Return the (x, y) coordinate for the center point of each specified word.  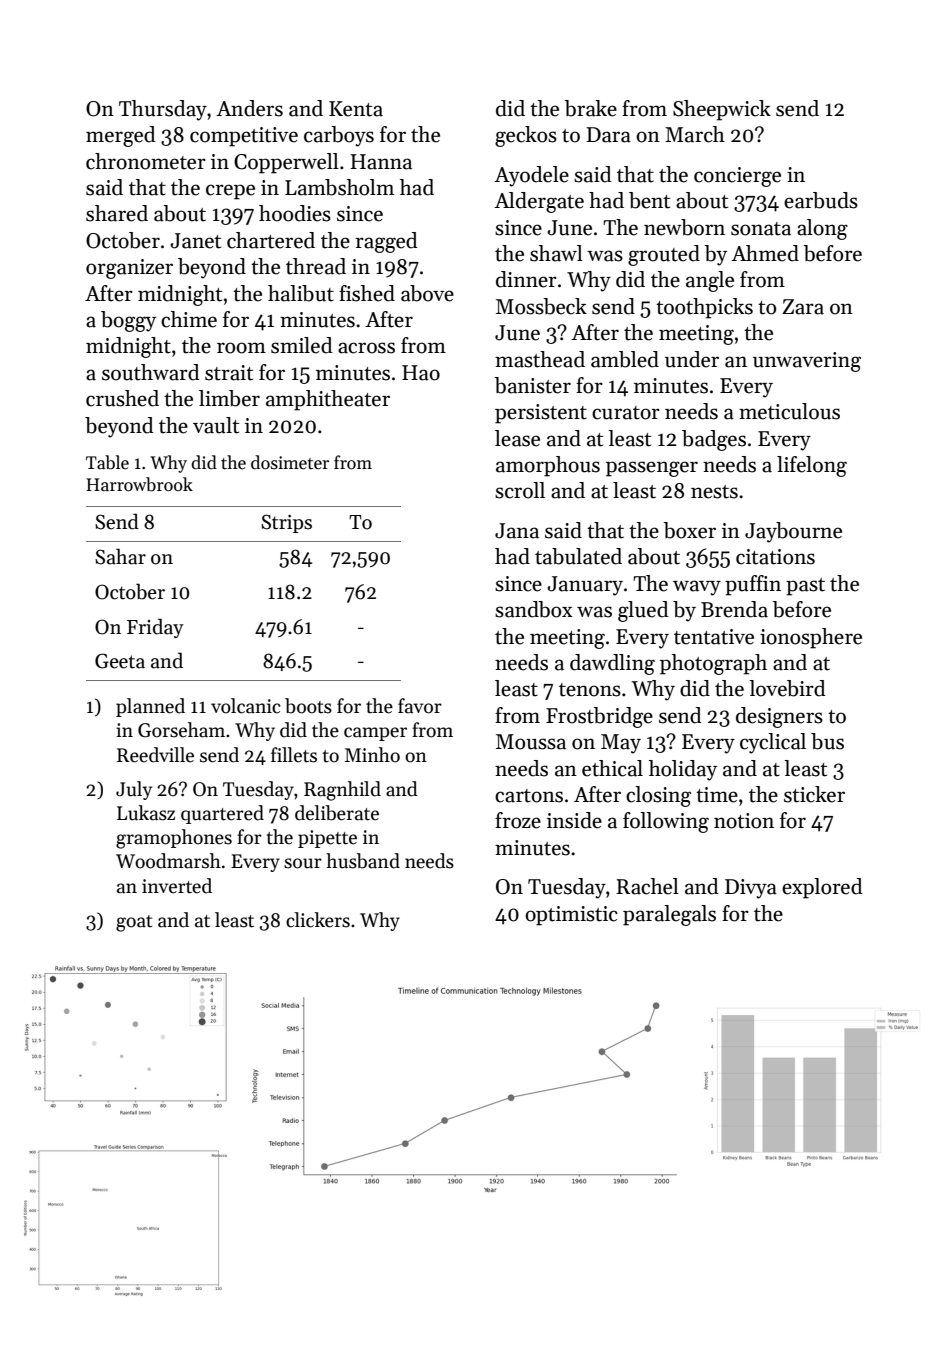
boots (308, 706)
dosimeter (290, 462)
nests (714, 492)
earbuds (821, 200)
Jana (517, 531)
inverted (177, 886)
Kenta (356, 109)
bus (827, 741)
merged (121, 136)
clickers (318, 920)
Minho (372, 755)
